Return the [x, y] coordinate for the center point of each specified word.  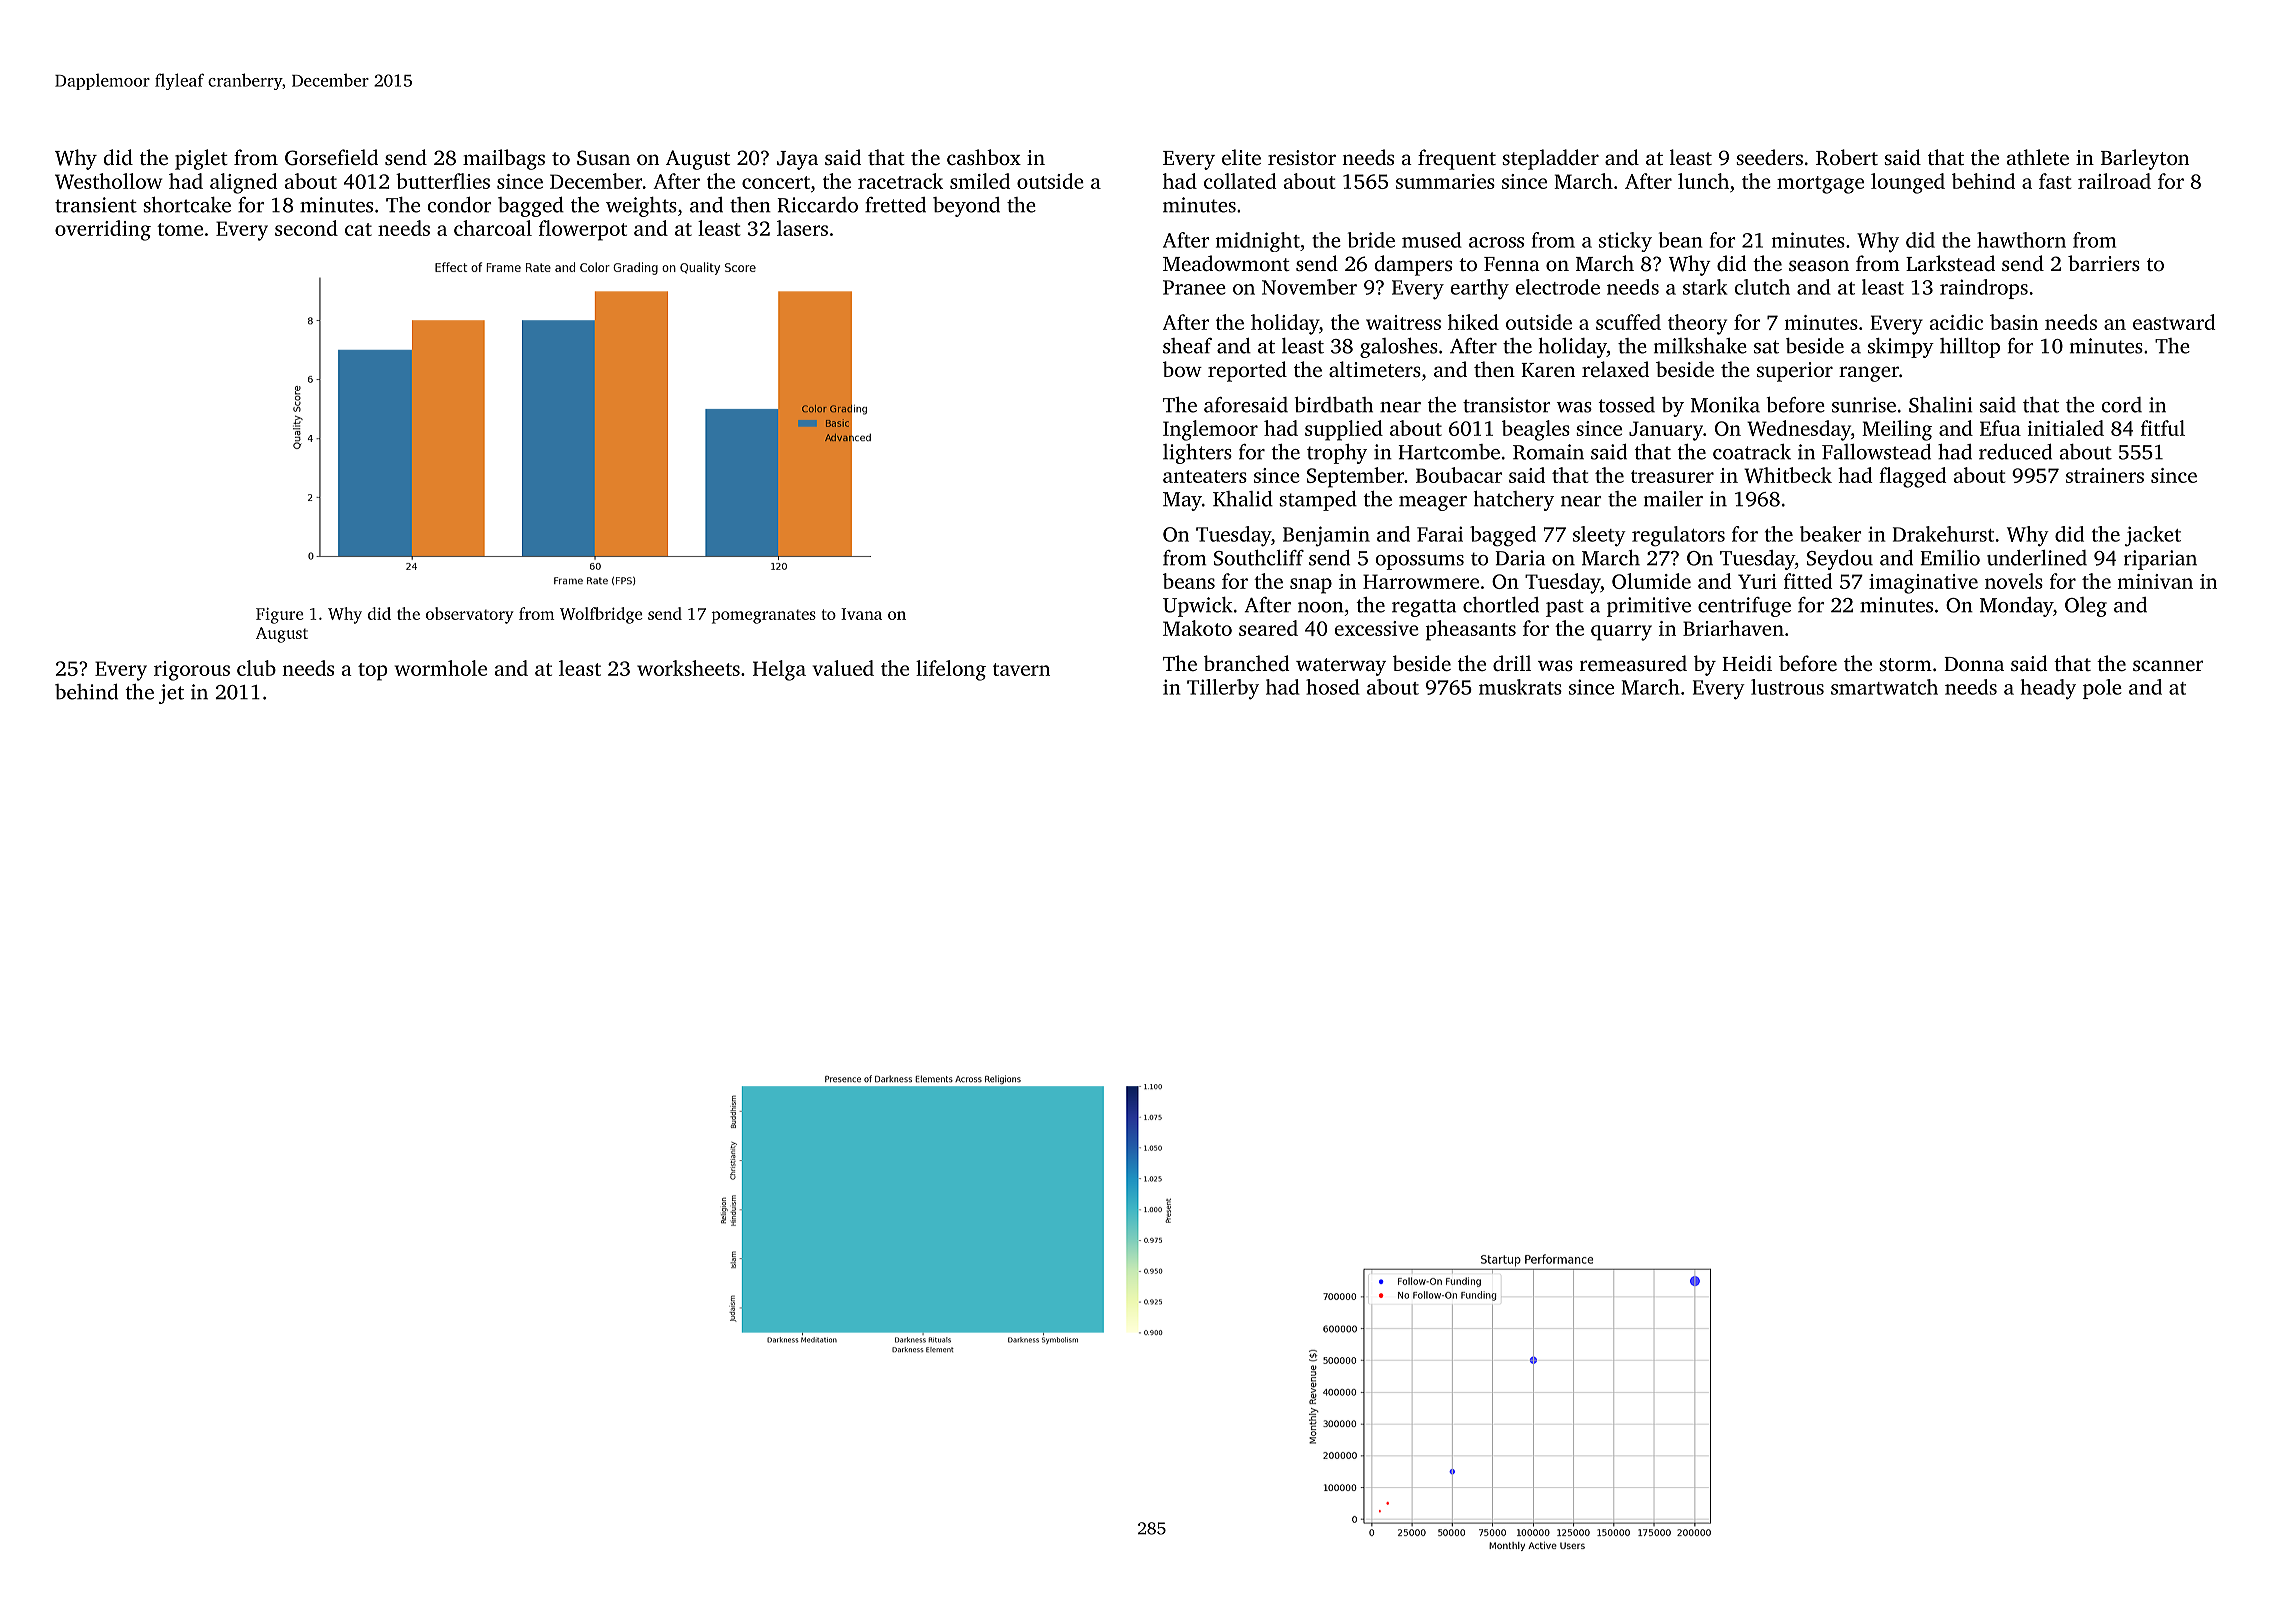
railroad [2114, 181]
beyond [966, 207]
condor [459, 205]
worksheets [688, 668]
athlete [2038, 157]
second [306, 228]
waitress [1403, 322]
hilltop [1970, 348]
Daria [1520, 558]
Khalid [1243, 499]
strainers [2105, 475]
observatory [470, 615]
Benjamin [1326, 536]
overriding [103, 230]
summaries [1445, 181]
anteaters [1205, 476]
